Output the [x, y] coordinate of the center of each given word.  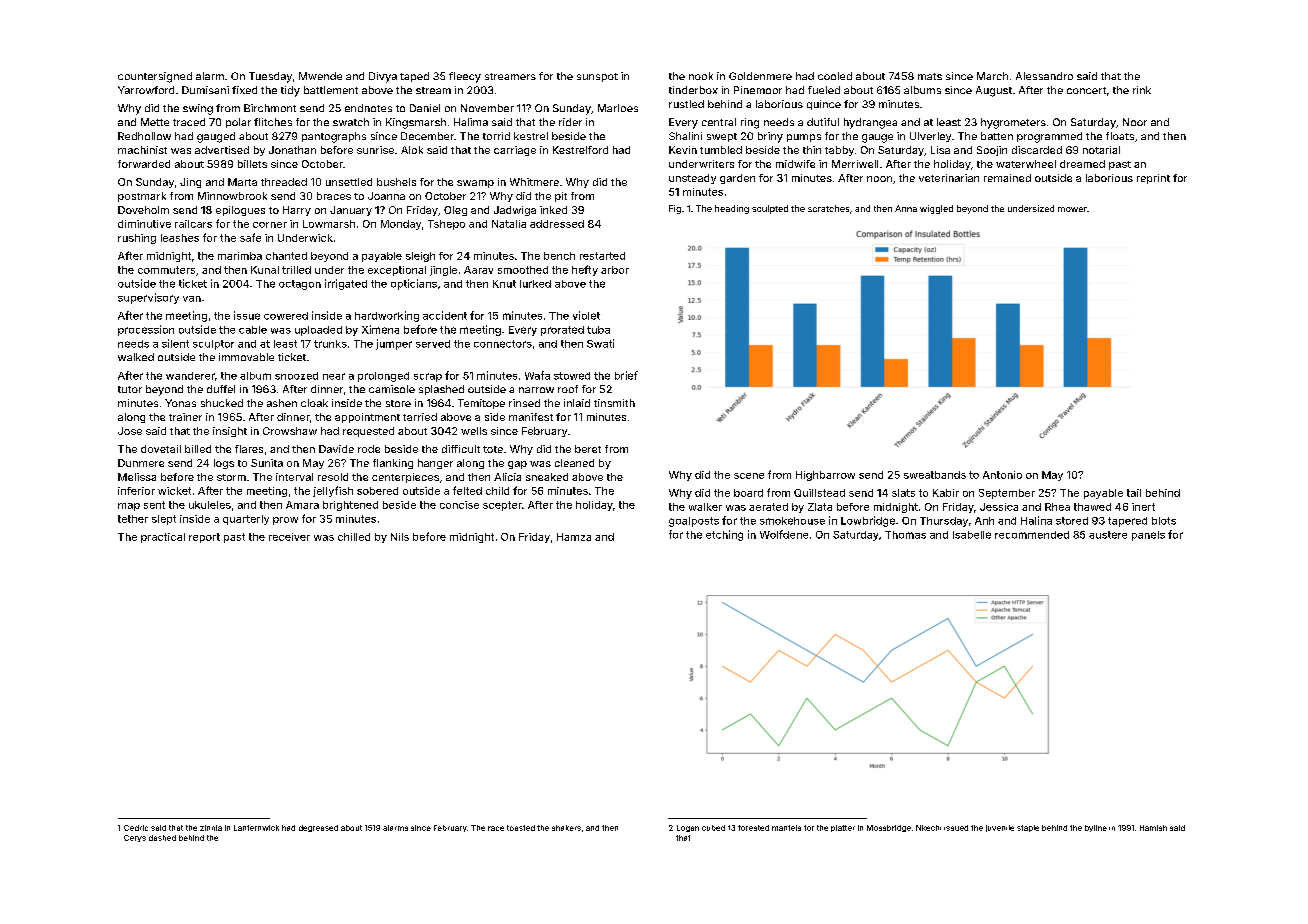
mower [1072, 209]
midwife [795, 164]
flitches [273, 122]
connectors [503, 344]
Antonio [1002, 475]
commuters [166, 270]
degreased [318, 828]
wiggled [936, 209]
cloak [314, 403]
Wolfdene [784, 534]
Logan [688, 828]
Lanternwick [256, 828]
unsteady [692, 179]
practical [163, 538]
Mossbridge [889, 828]
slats [903, 493]
